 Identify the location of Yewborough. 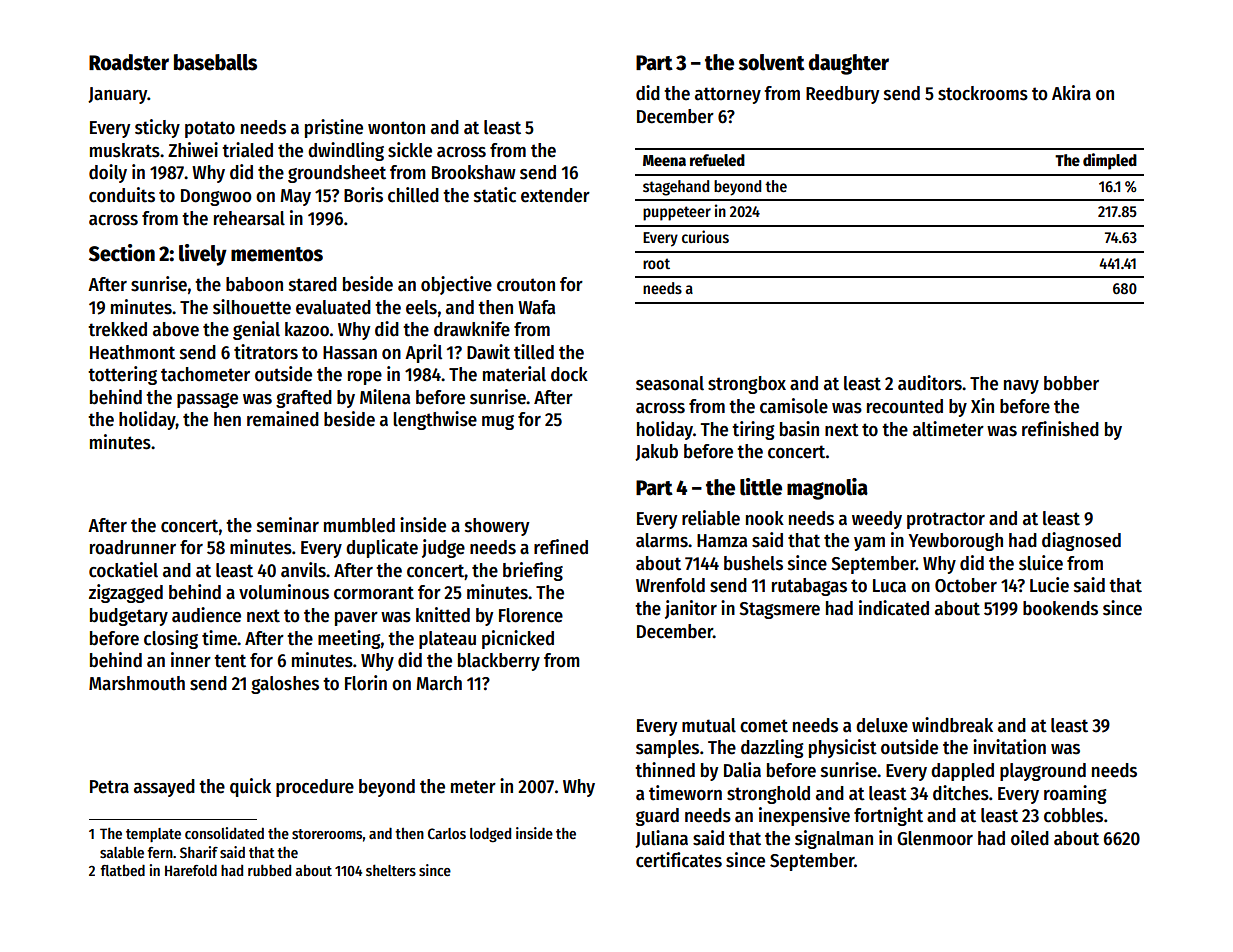
(956, 542).
